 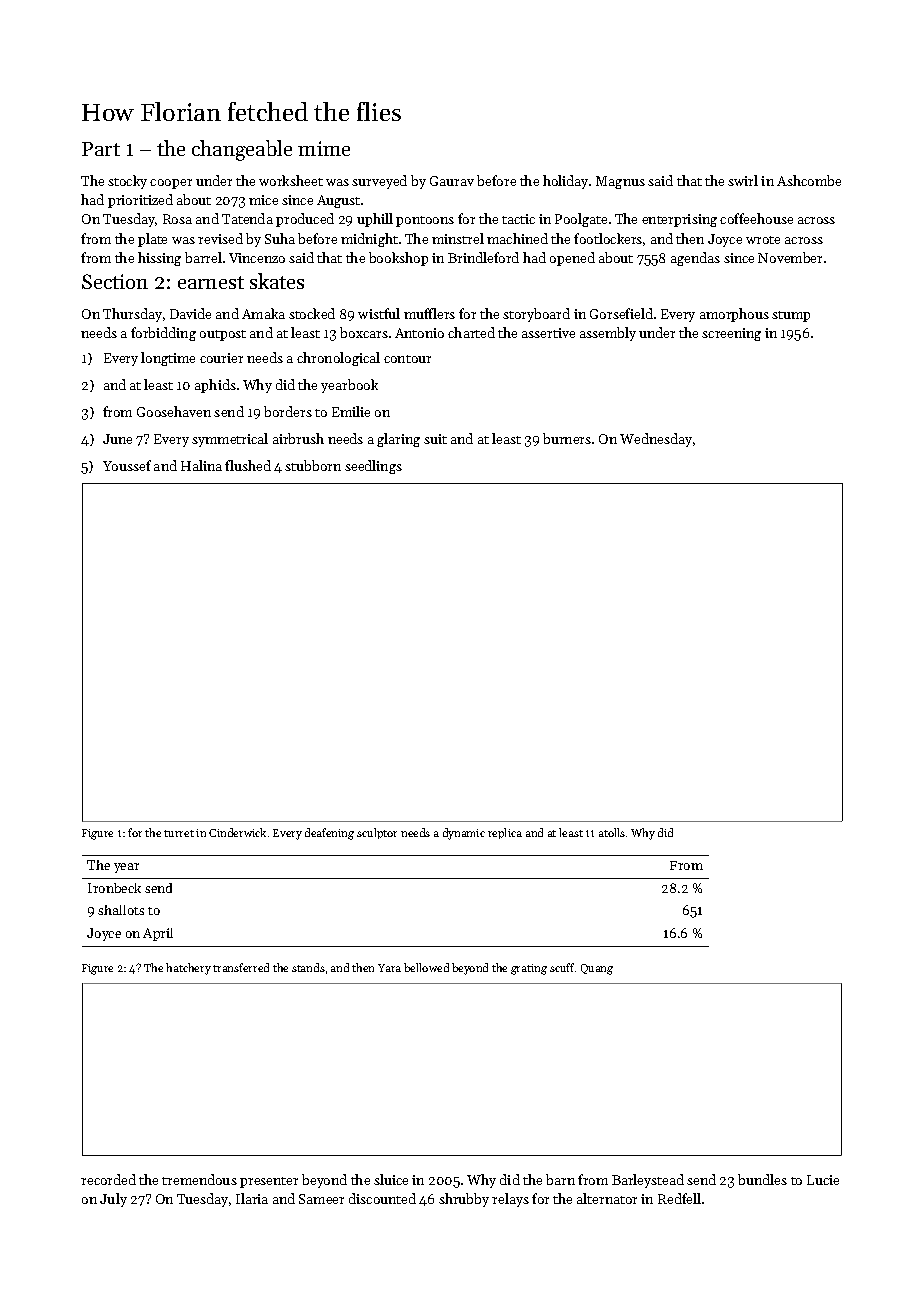 I want to click on stands, so click(x=308, y=967).
